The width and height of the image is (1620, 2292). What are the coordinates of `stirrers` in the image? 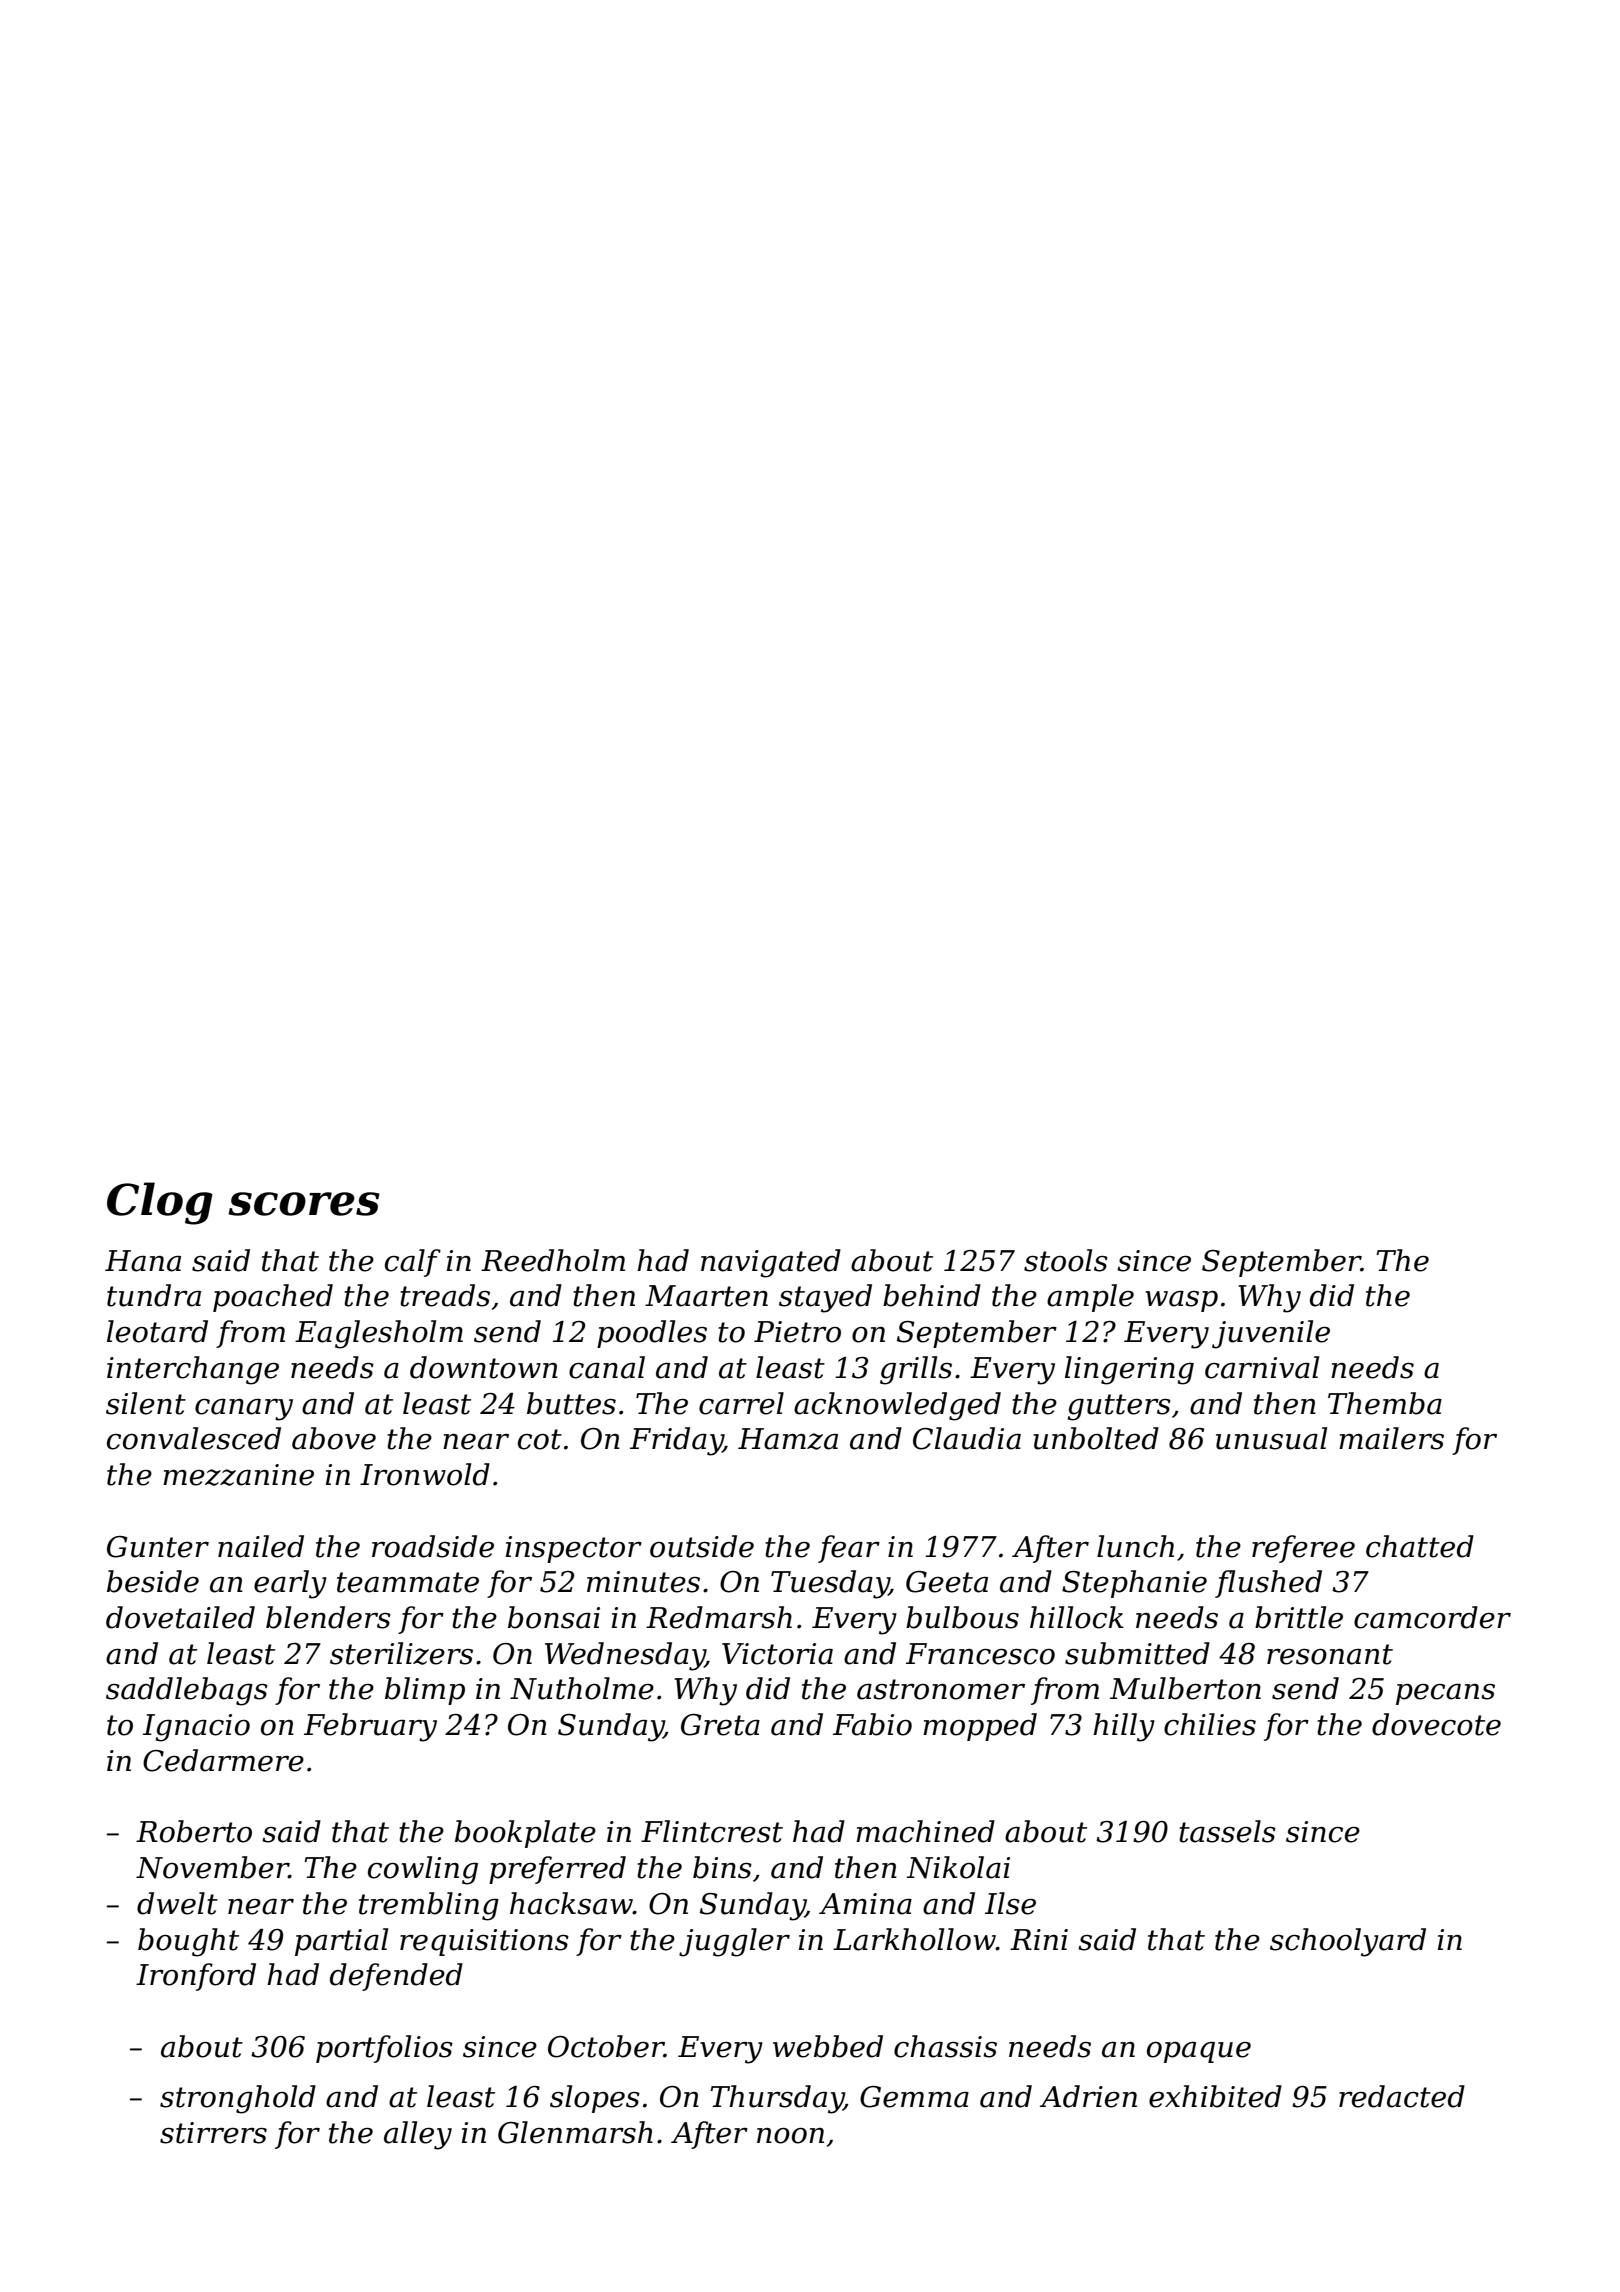 It's located at (213, 2133).
